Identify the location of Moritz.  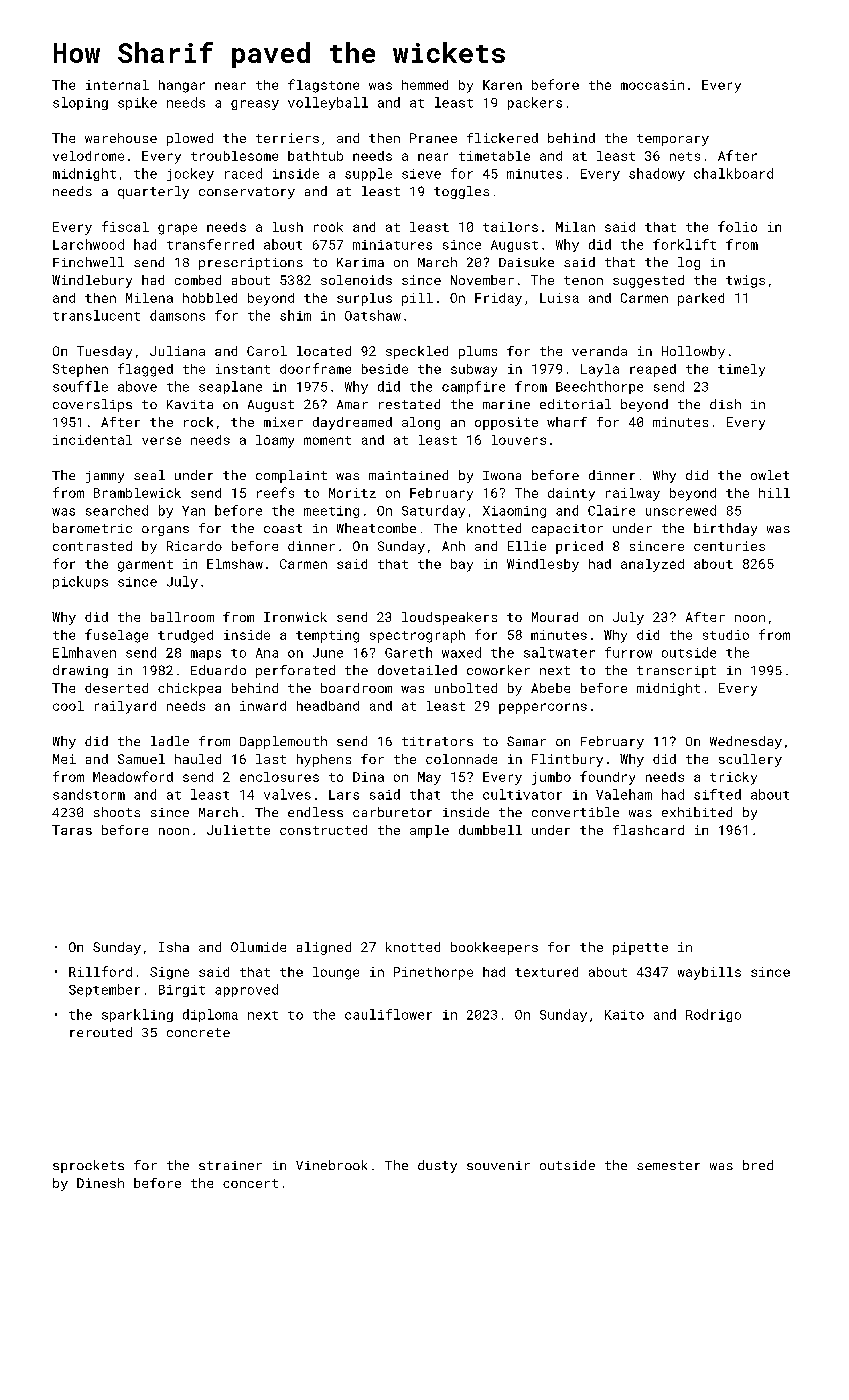
(352, 493).
